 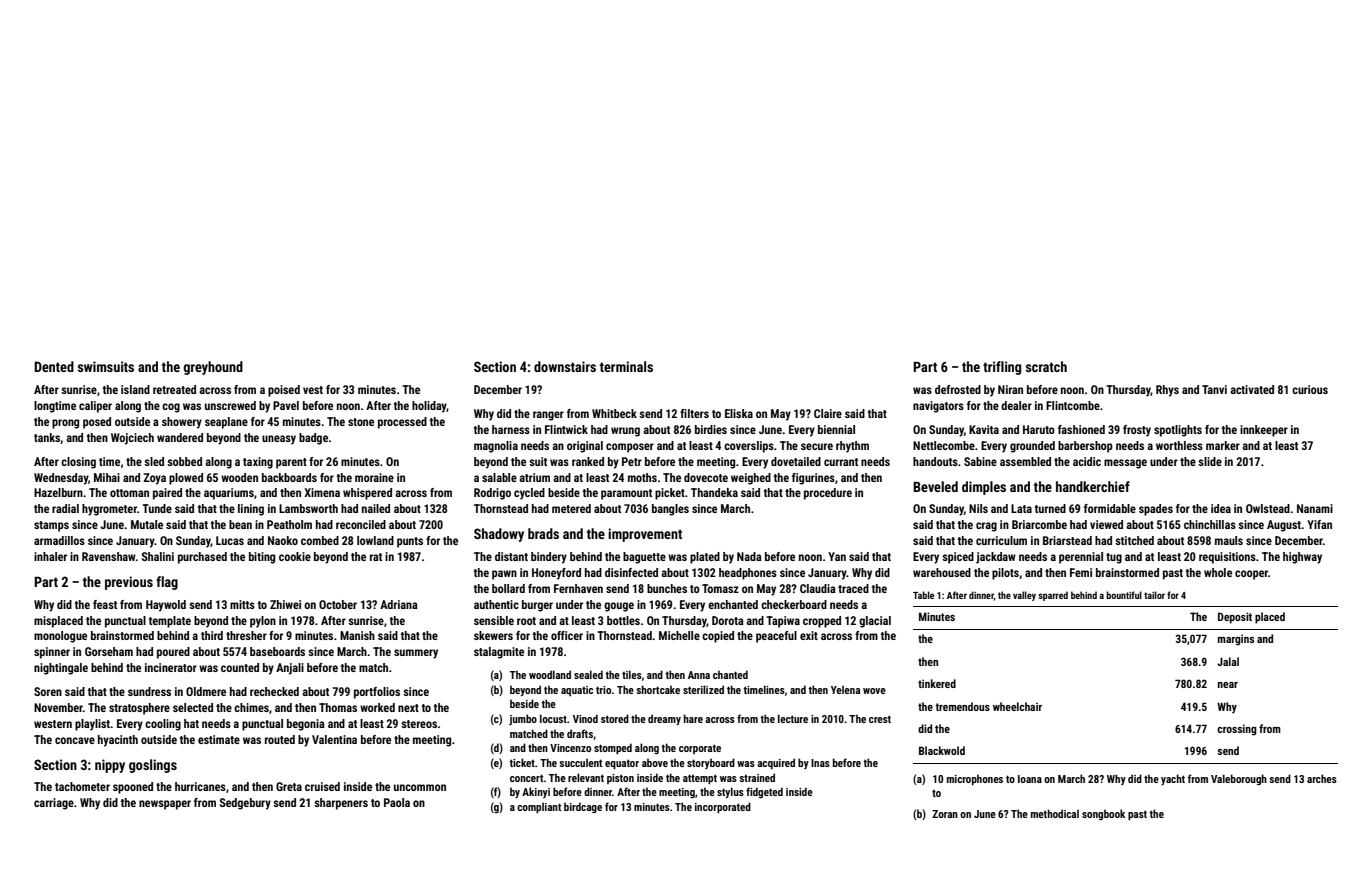 I want to click on Tanvi, so click(x=1214, y=389).
